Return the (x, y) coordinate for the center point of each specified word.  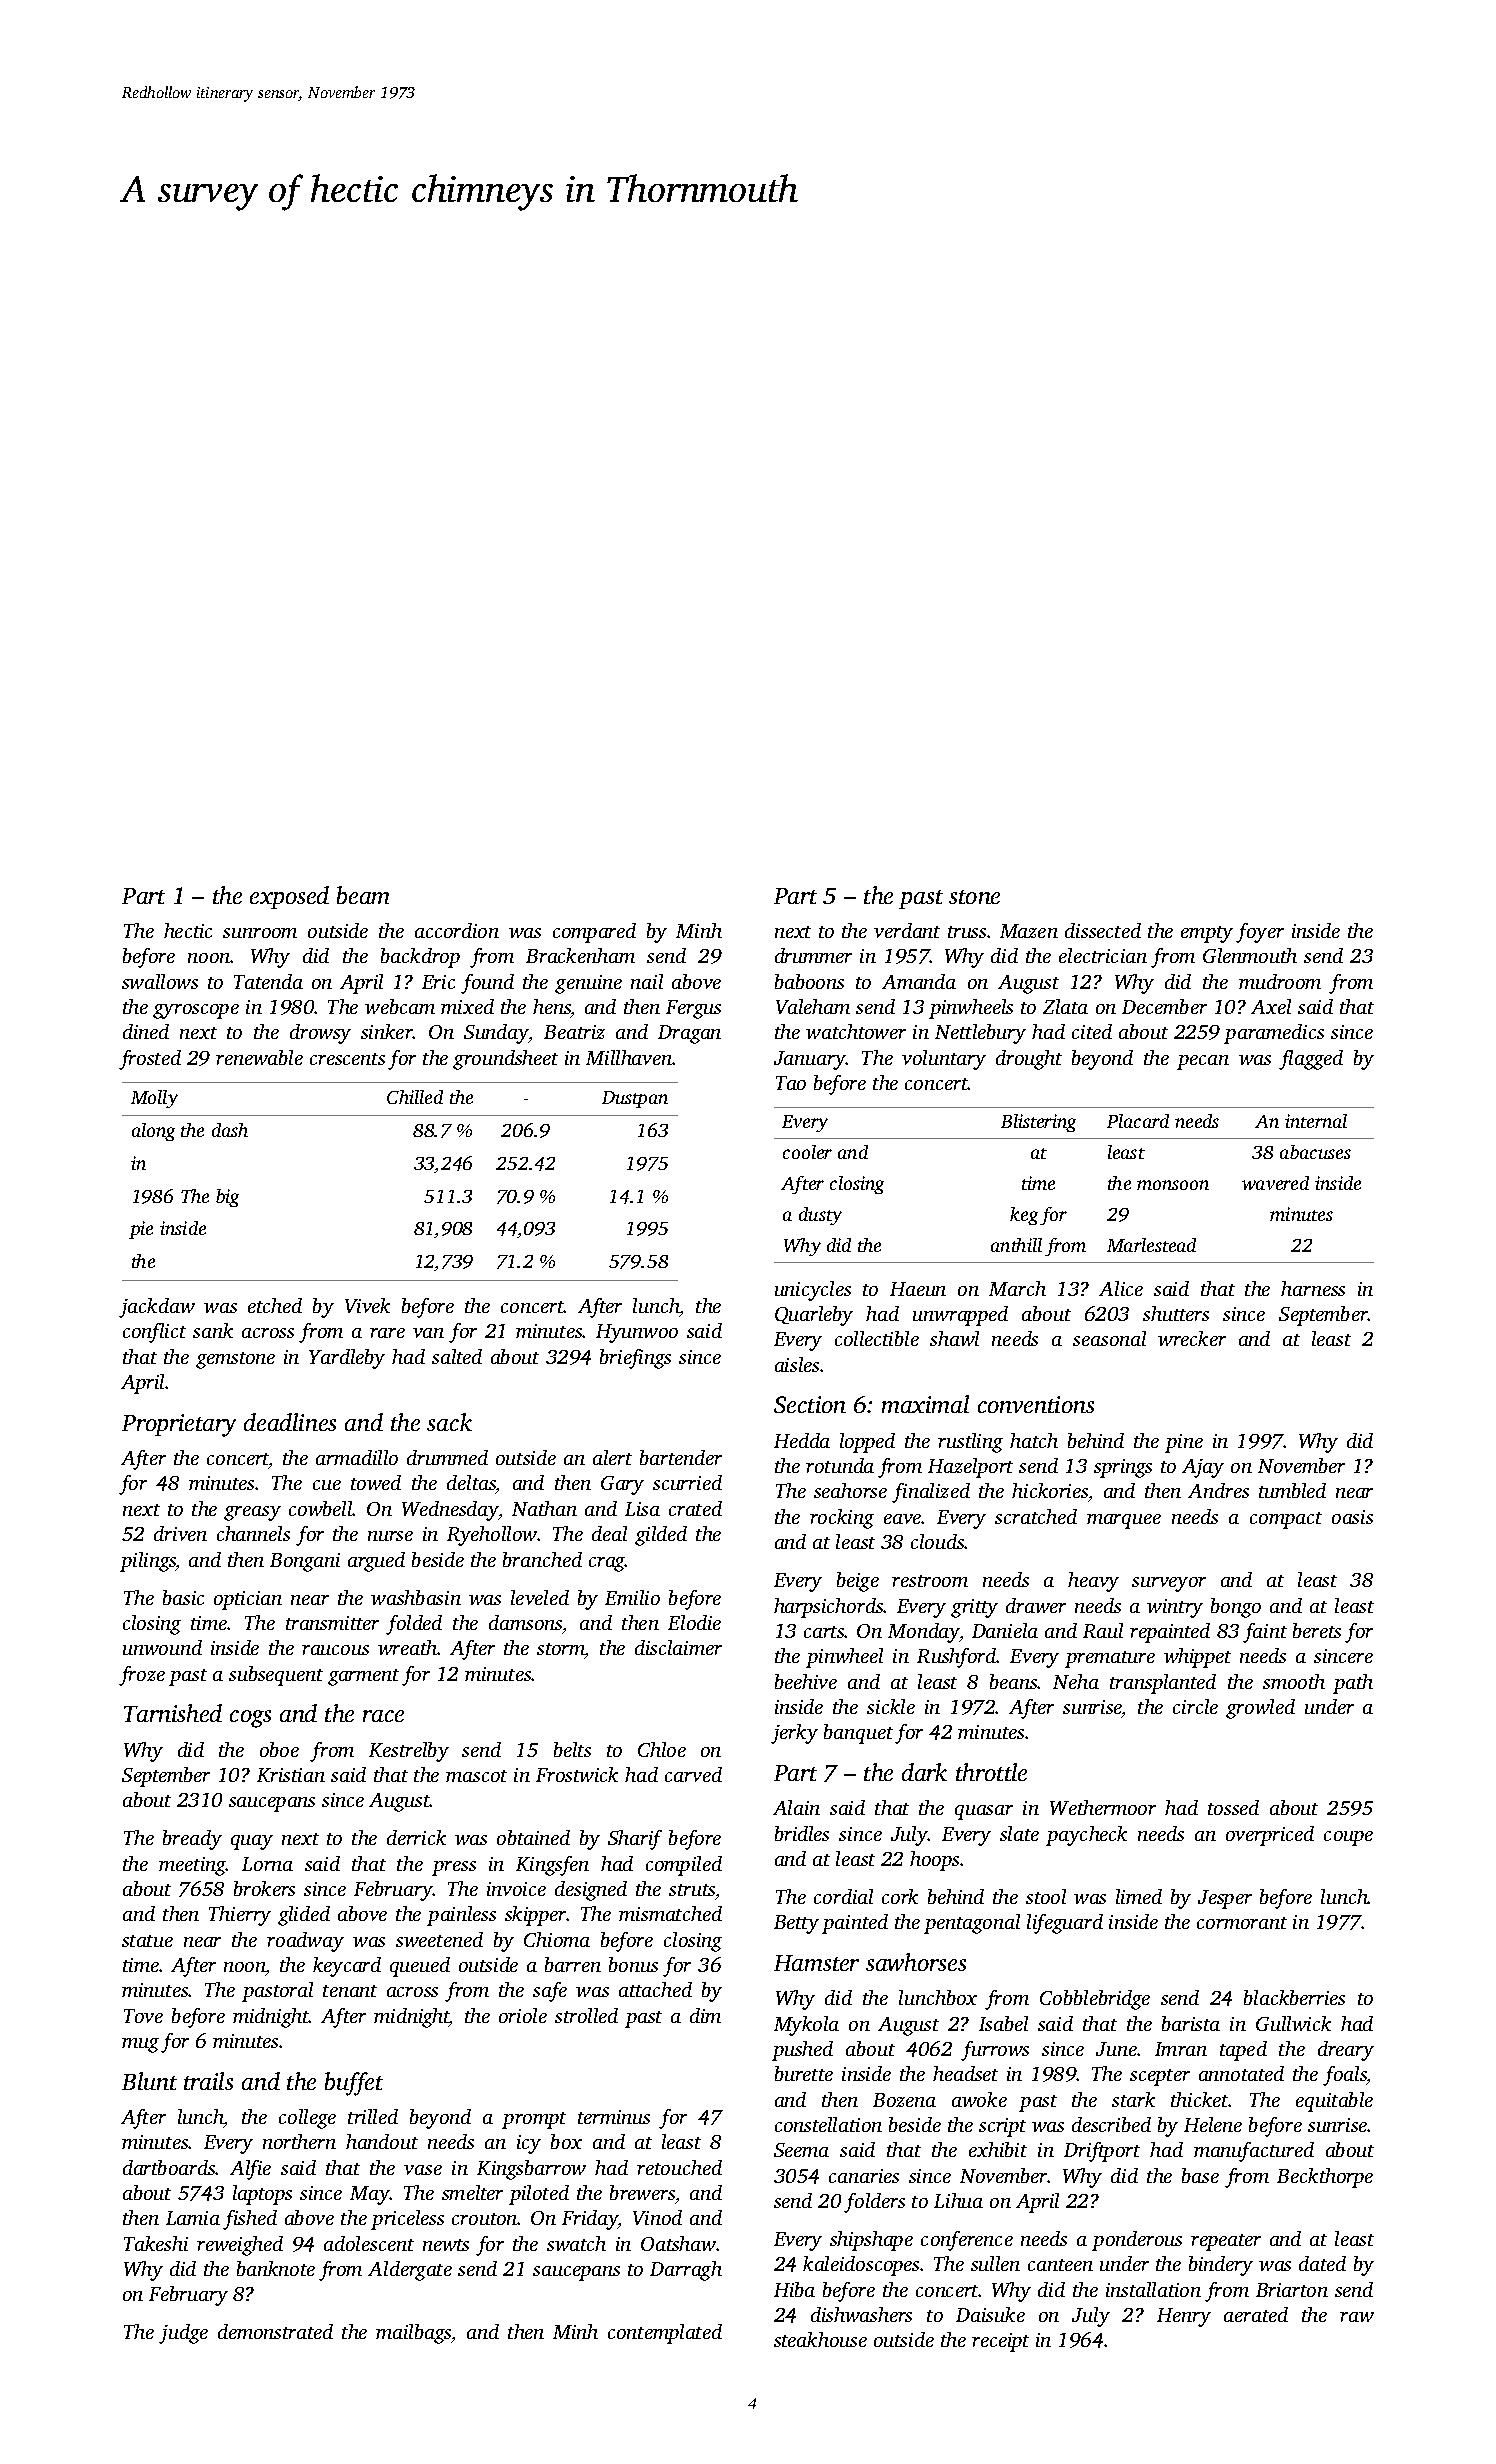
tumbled (1292, 1490)
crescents (347, 1059)
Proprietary (179, 1425)
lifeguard (1065, 1924)
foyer (1260, 933)
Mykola (806, 2026)
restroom (930, 1581)
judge (183, 2334)
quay (252, 1842)
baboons (809, 981)
